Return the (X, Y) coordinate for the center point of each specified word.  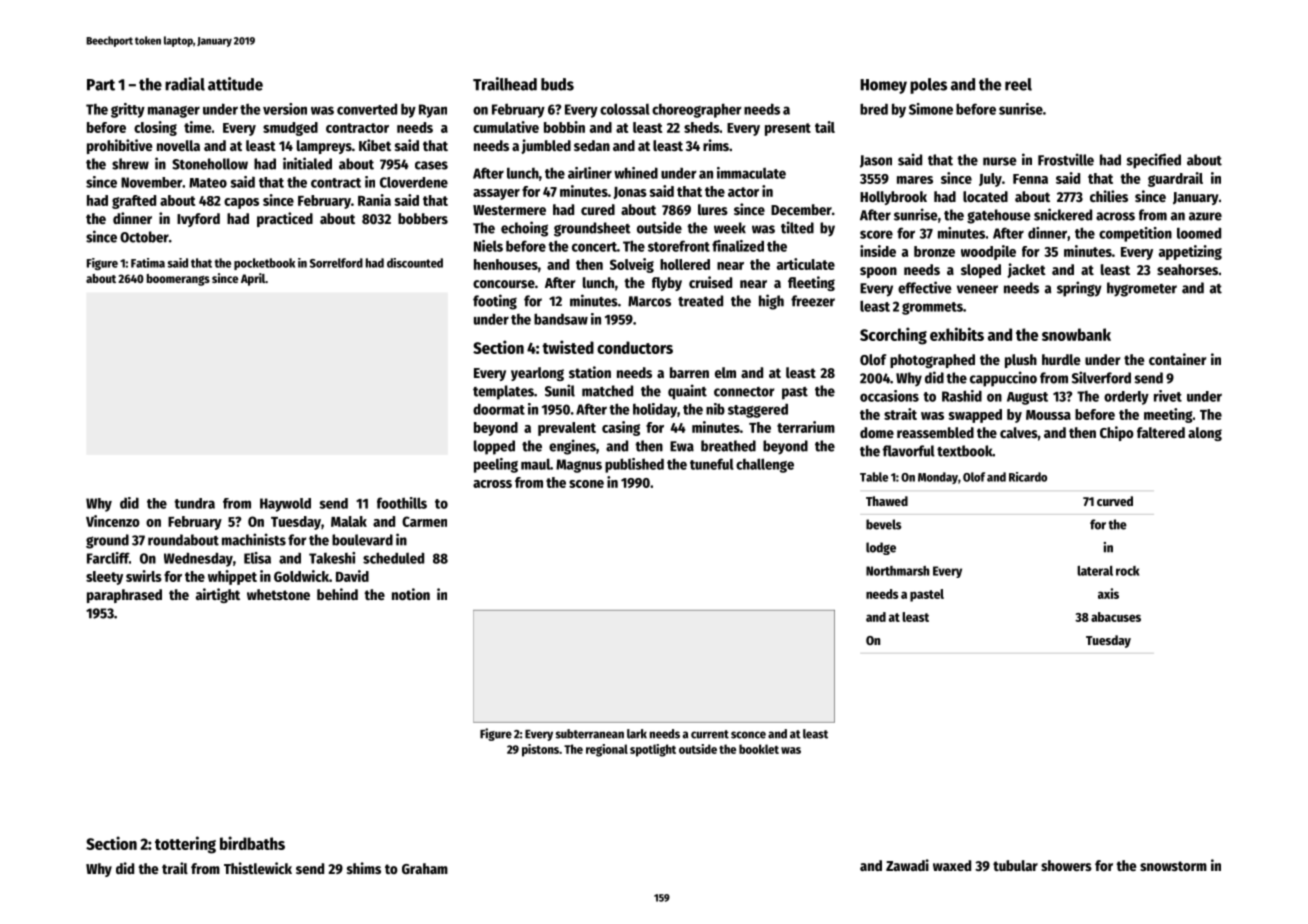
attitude (235, 84)
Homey (883, 86)
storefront (679, 246)
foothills (402, 503)
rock (1127, 571)
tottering (185, 845)
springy (1079, 289)
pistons (540, 750)
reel (1018, 84)
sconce (748, 735)
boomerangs (178, 280)
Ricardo (1028, 477)
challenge (765, 465)
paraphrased (124, 596)
